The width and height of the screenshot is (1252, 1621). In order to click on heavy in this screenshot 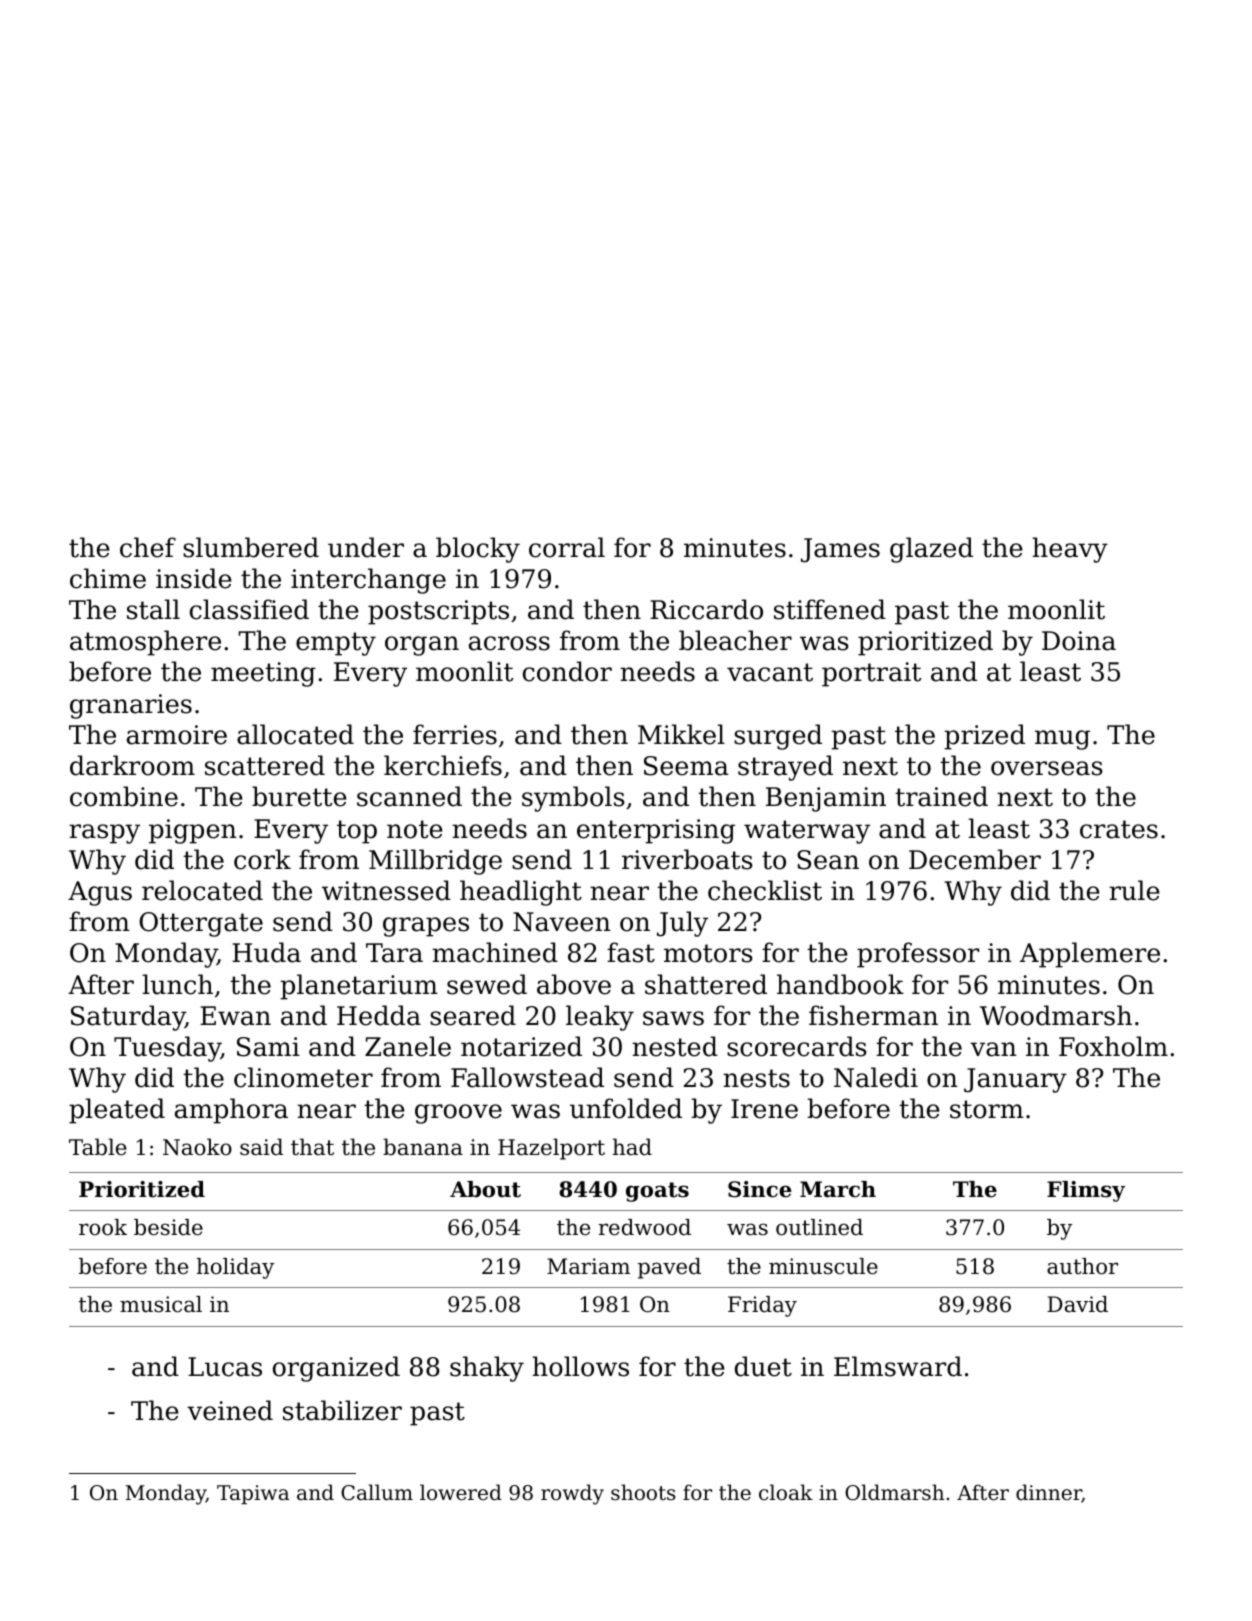, I will do `click(1070, 550)`.
